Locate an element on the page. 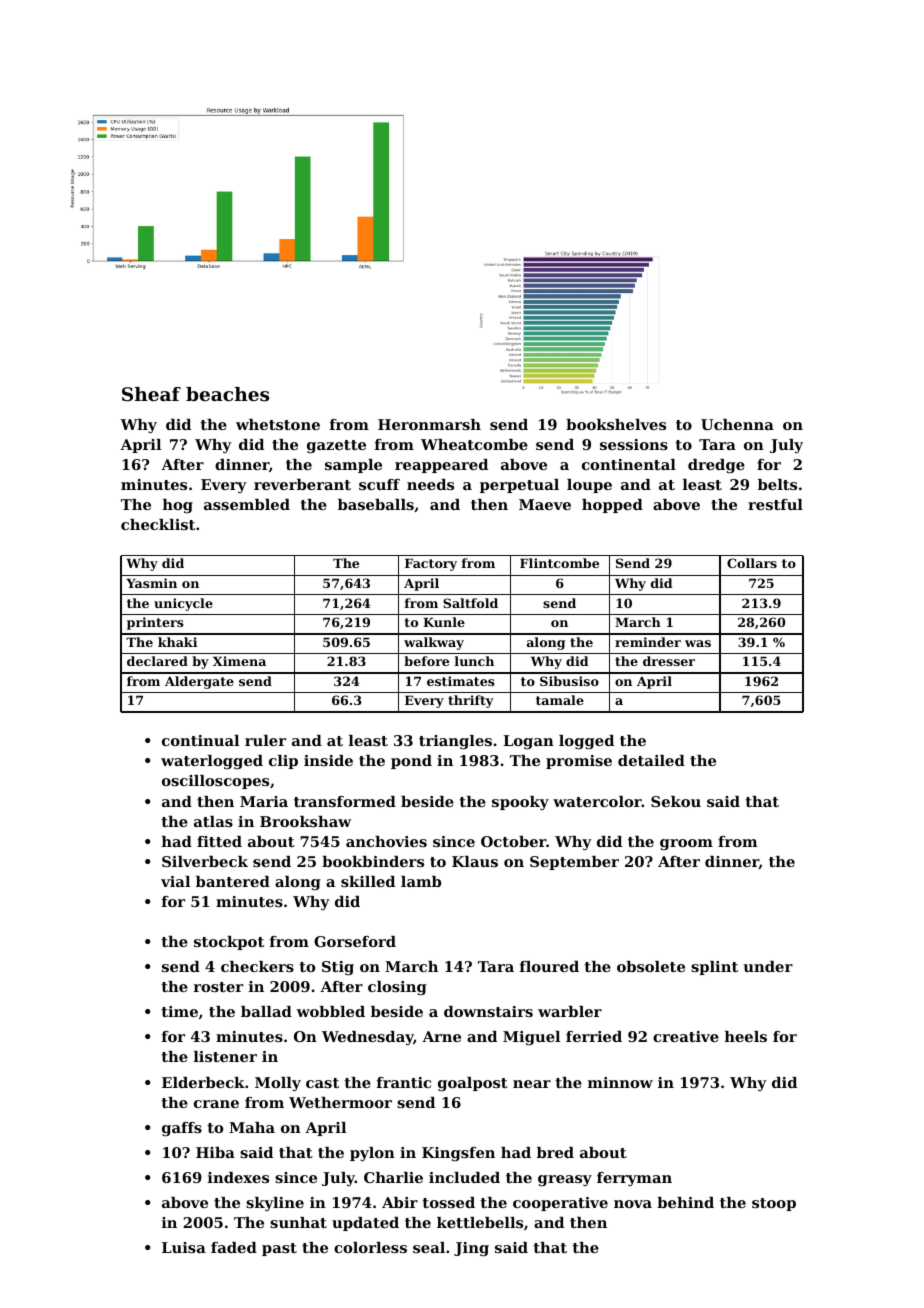 Image resolution: width=924 pixels, height=1308 pixels. colorless is located at coordinates (370, 1247).
